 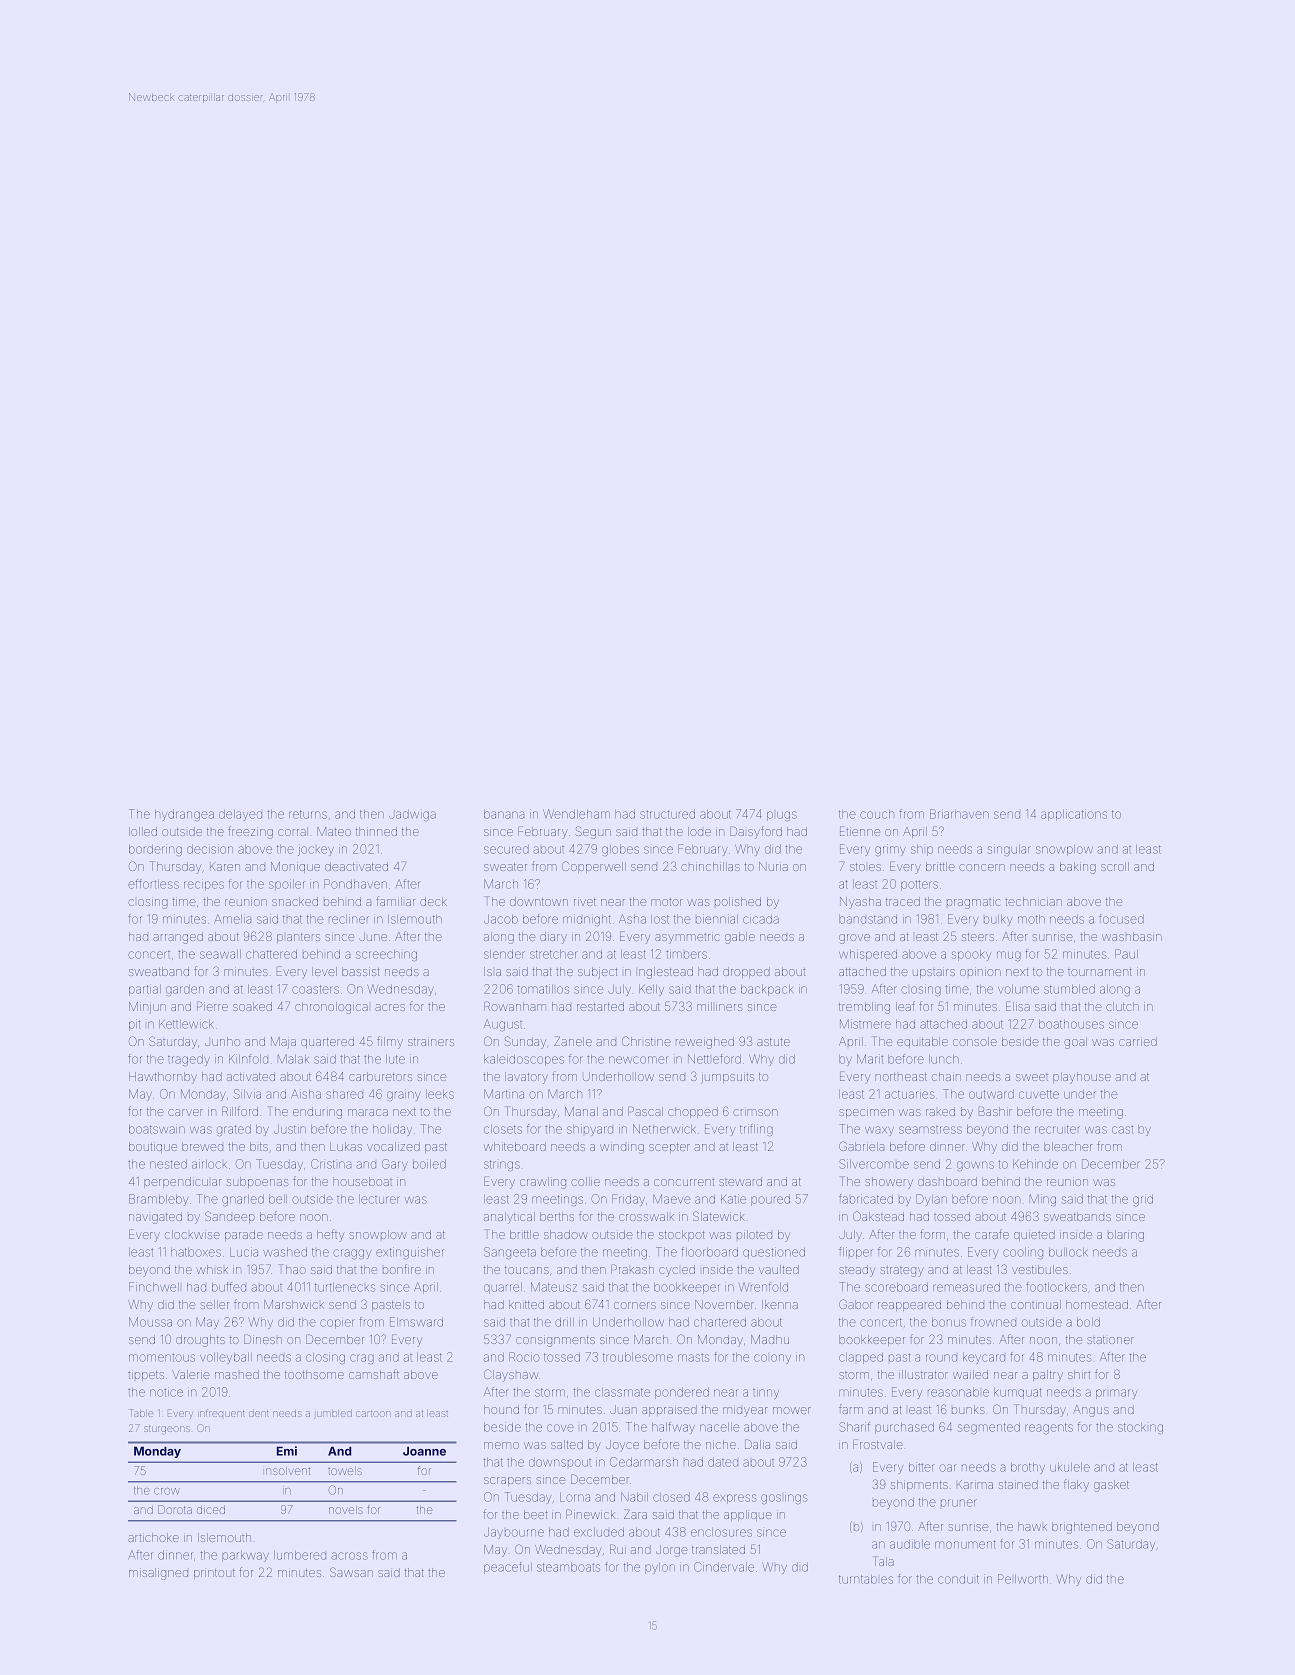 I want to click on questioned, so click(x=774, y=1253).
